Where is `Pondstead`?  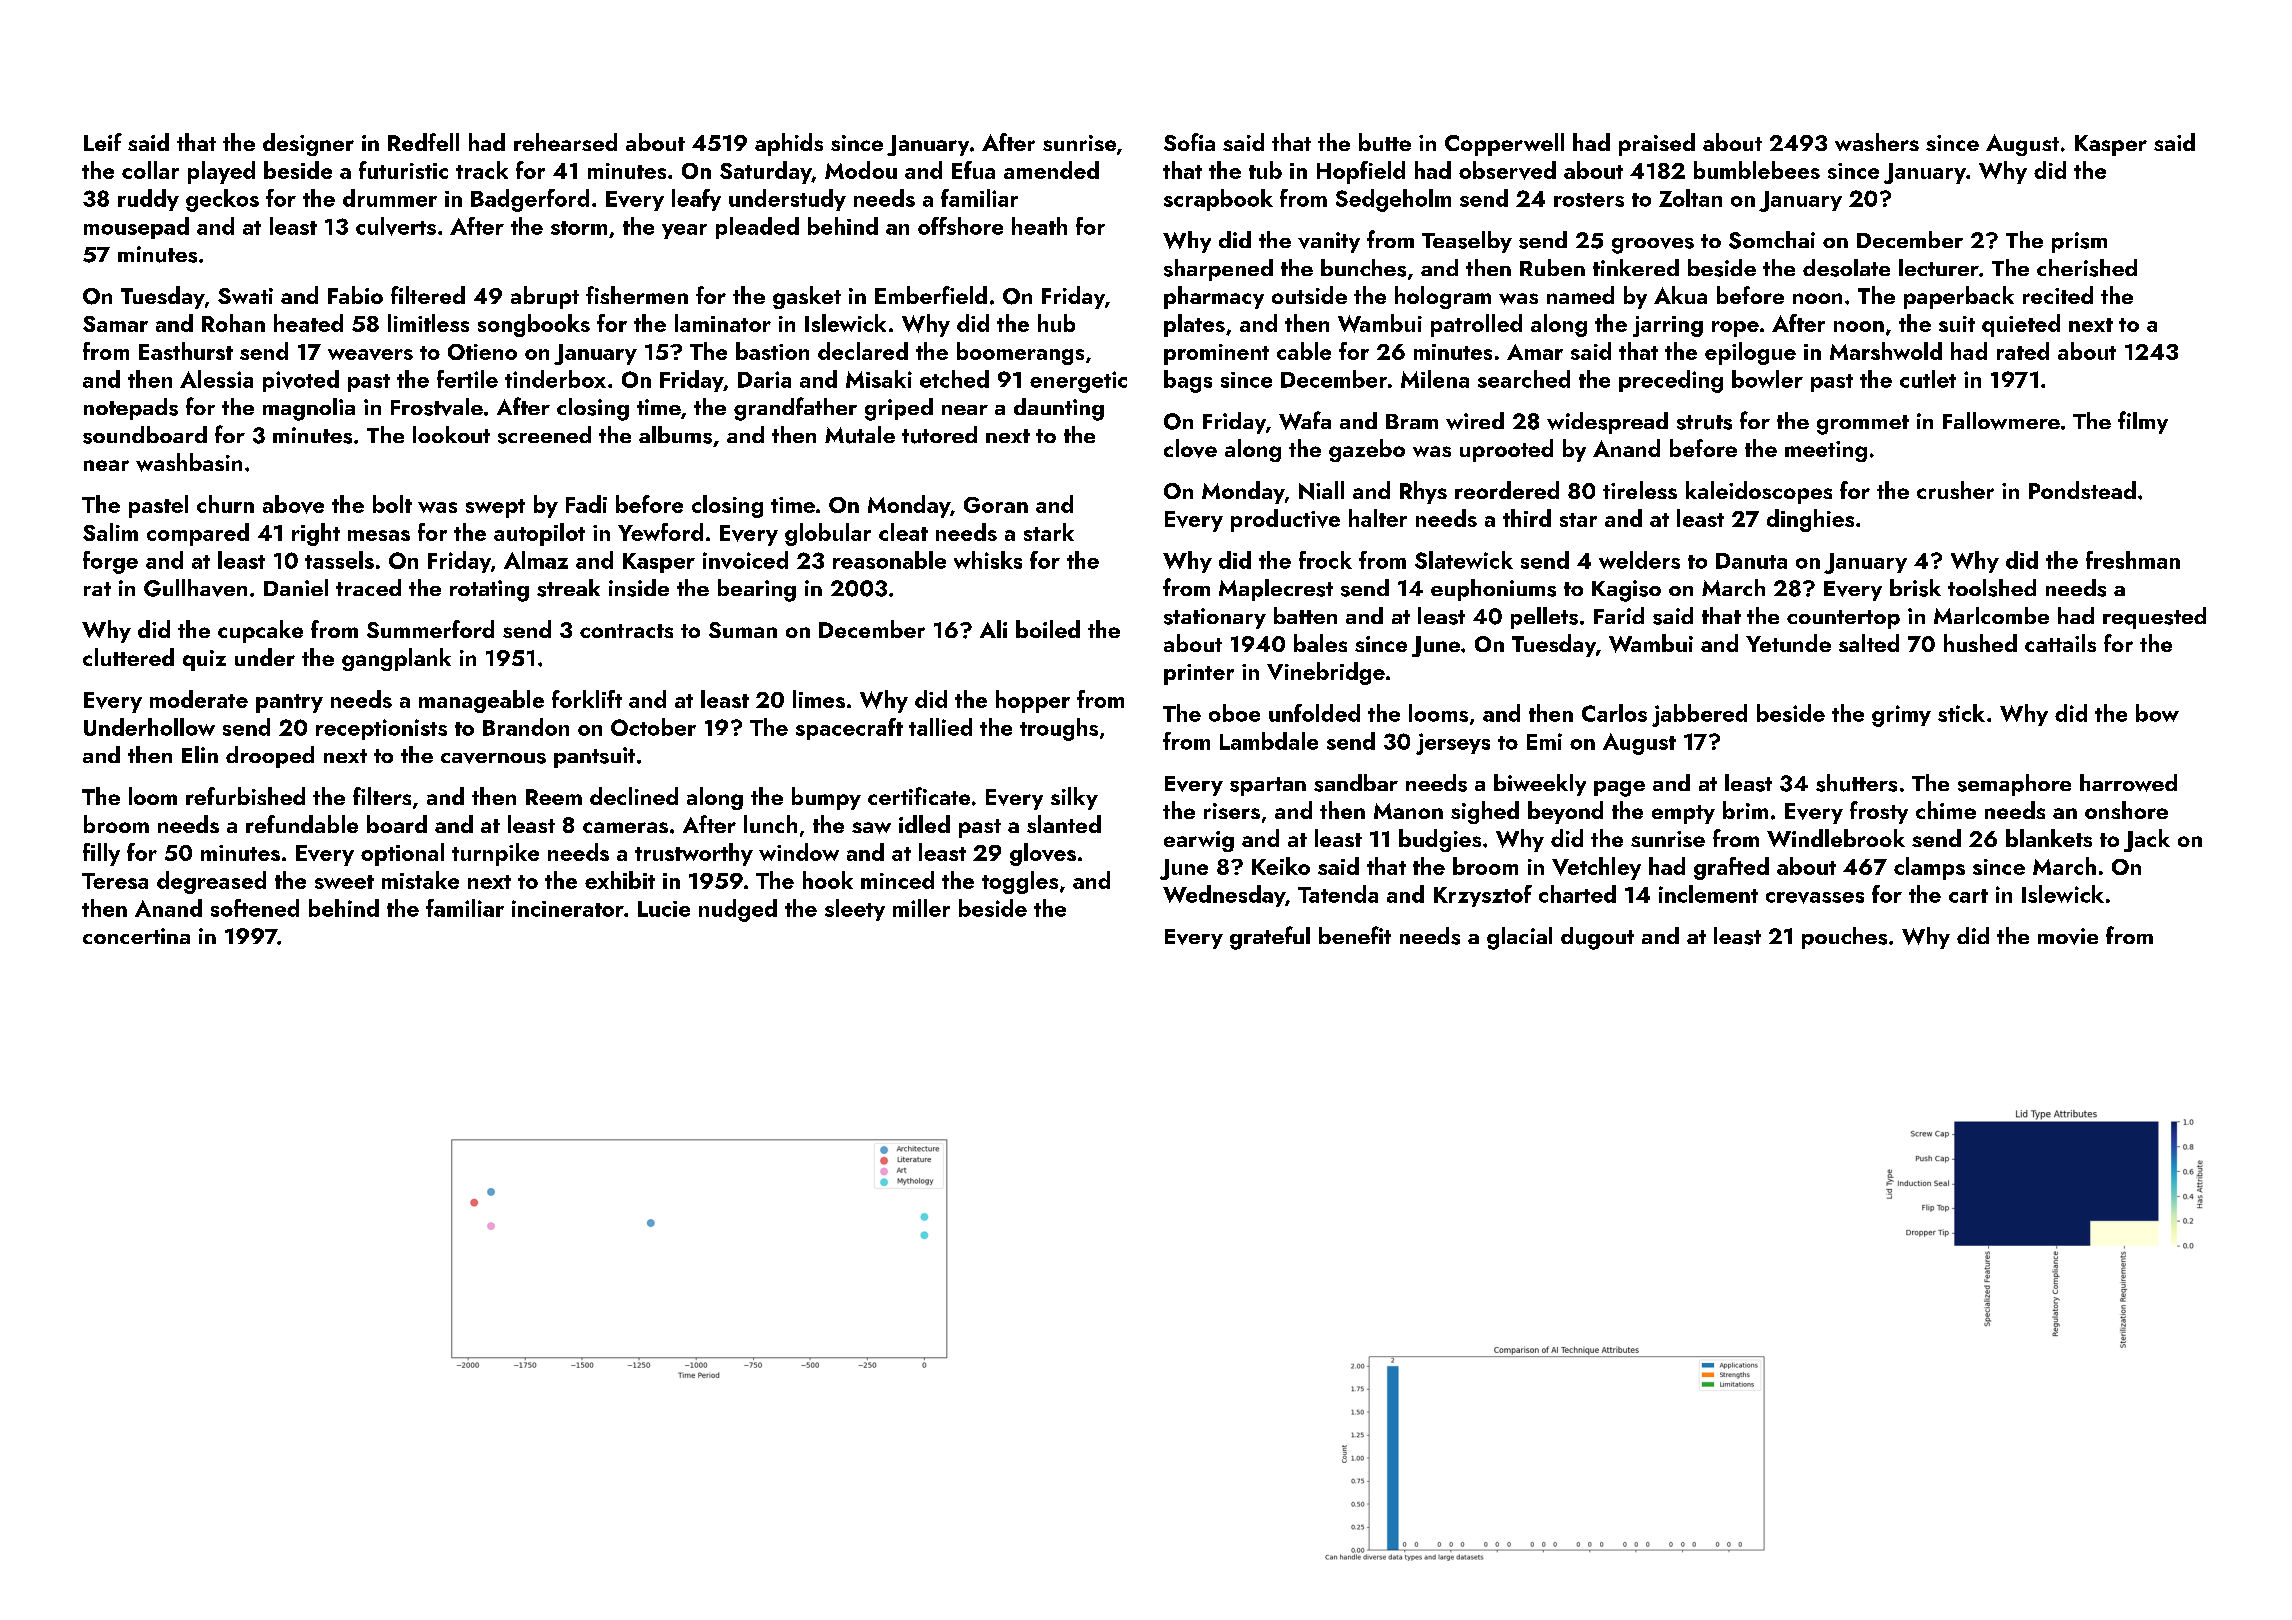
Pondstead is located at coordinates (2082, 490).
